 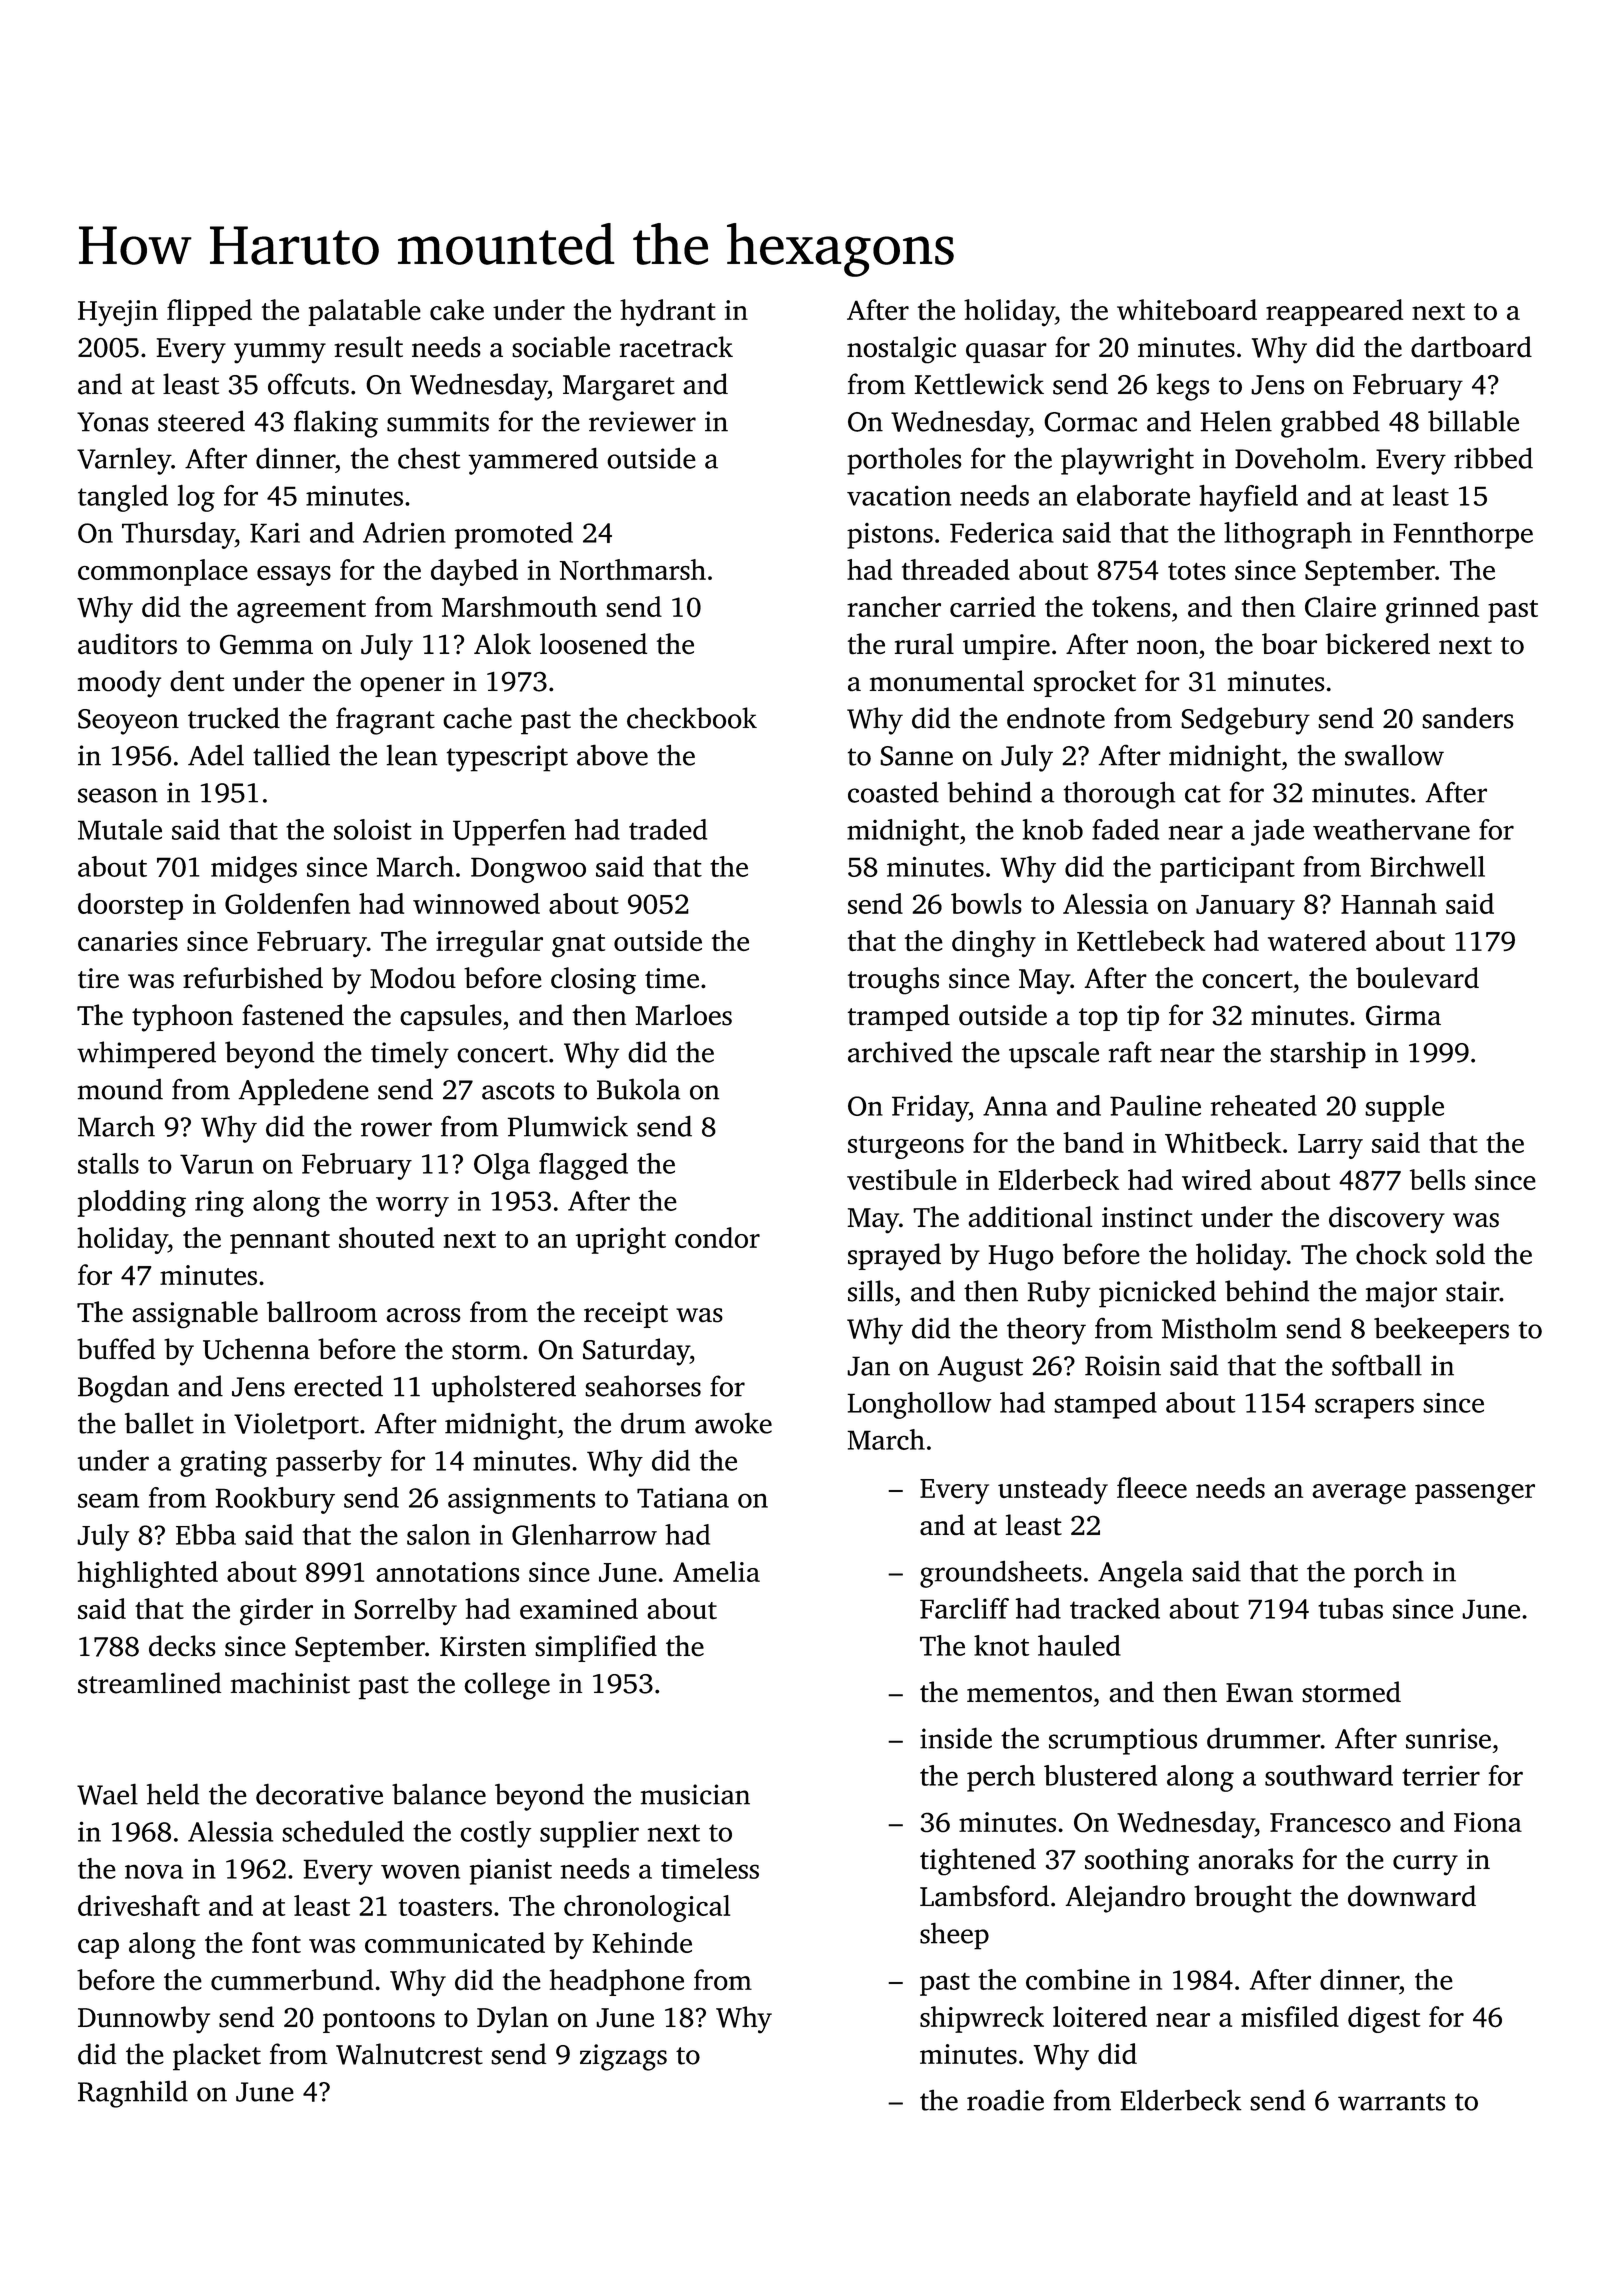 I want to click on lean, so click(x=412, y=755).
